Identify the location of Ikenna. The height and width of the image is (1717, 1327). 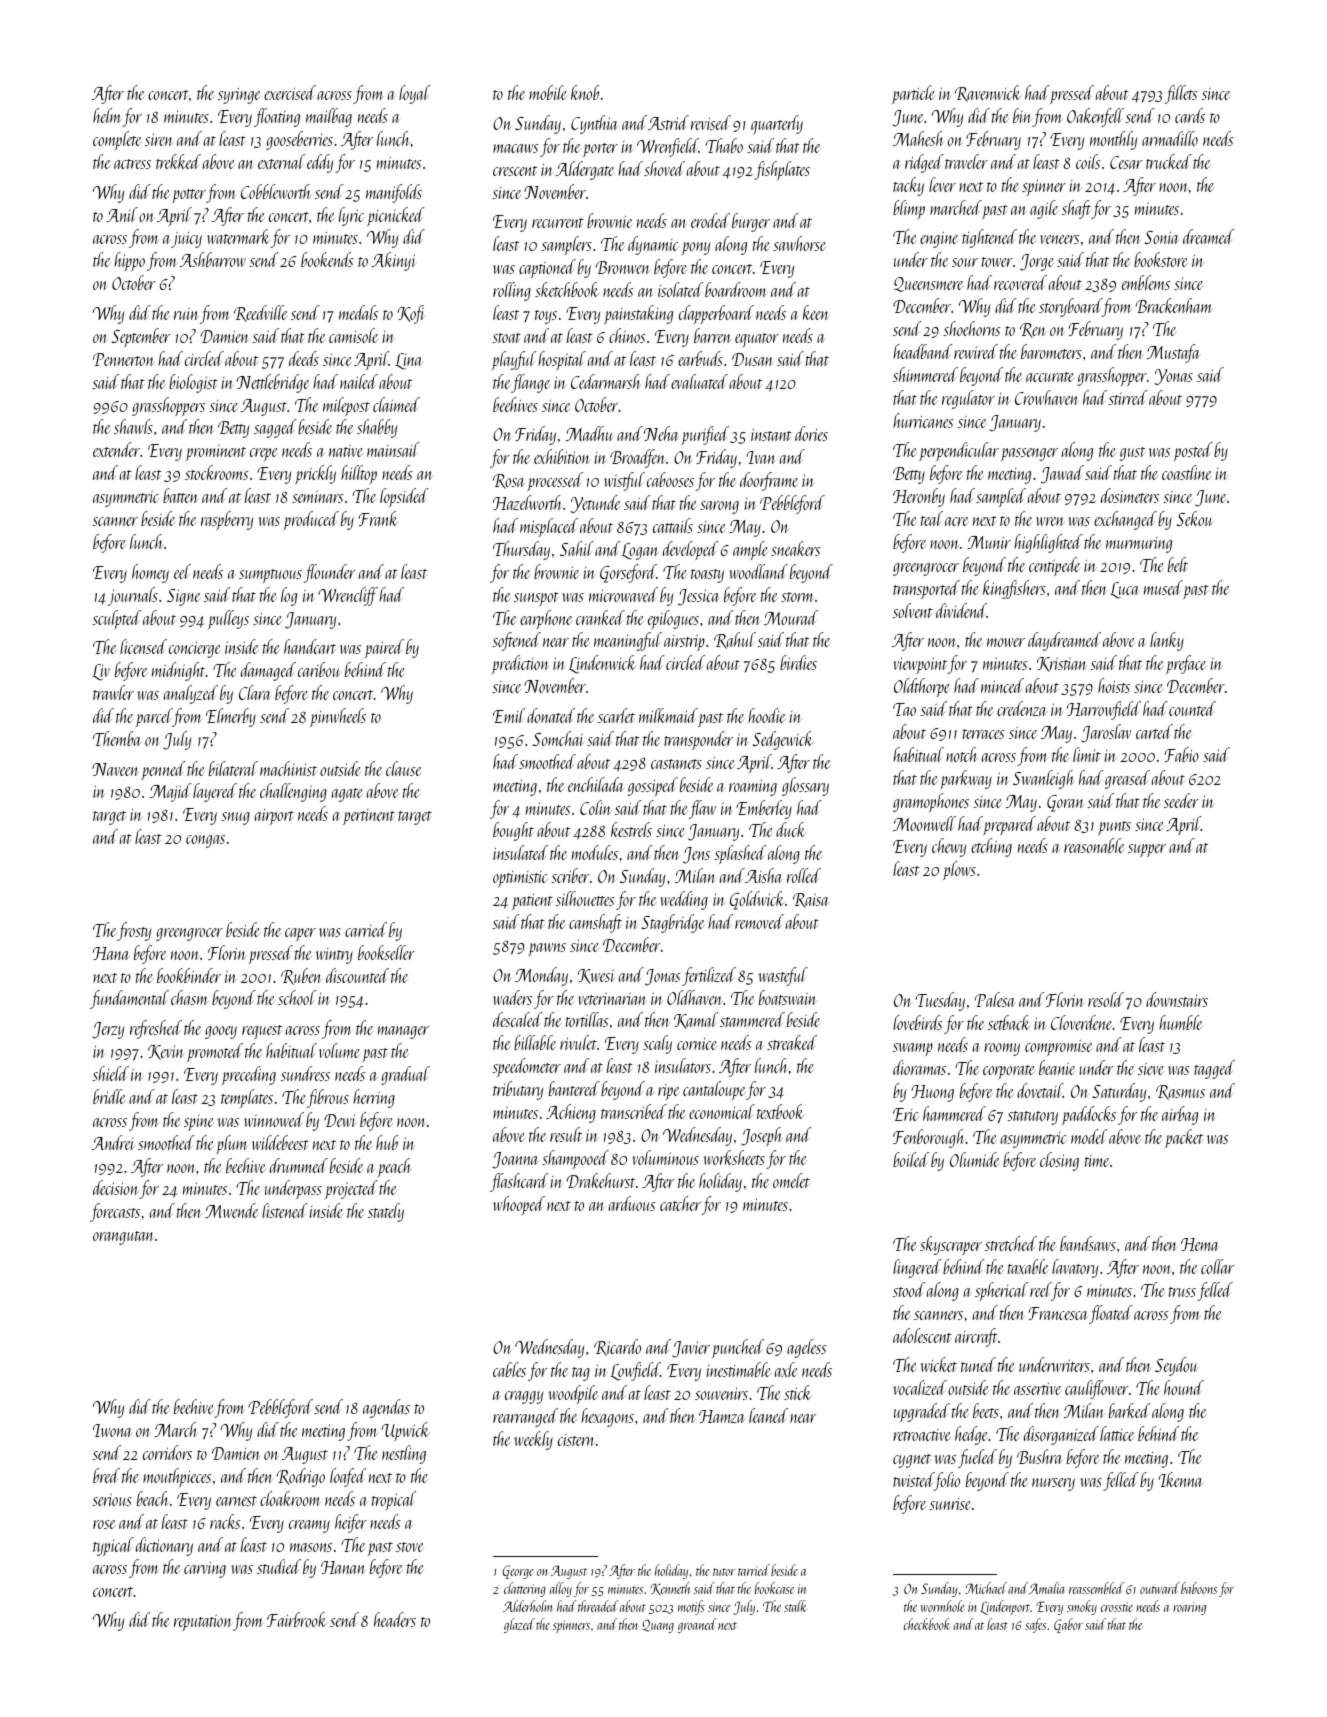
(1180, 1479).
